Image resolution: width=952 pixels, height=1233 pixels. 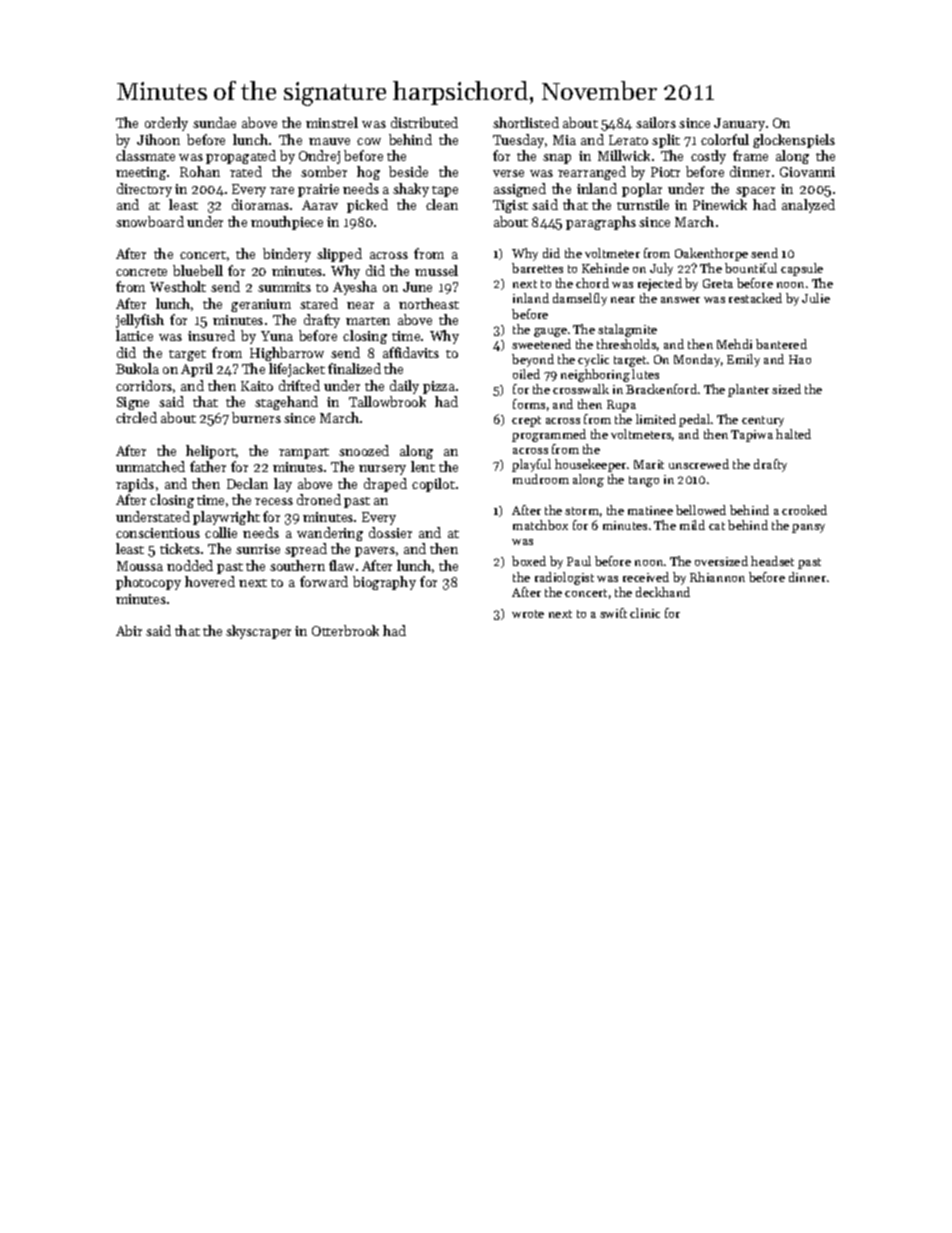 I want to click on hovered, so click(x=210, y=581).
